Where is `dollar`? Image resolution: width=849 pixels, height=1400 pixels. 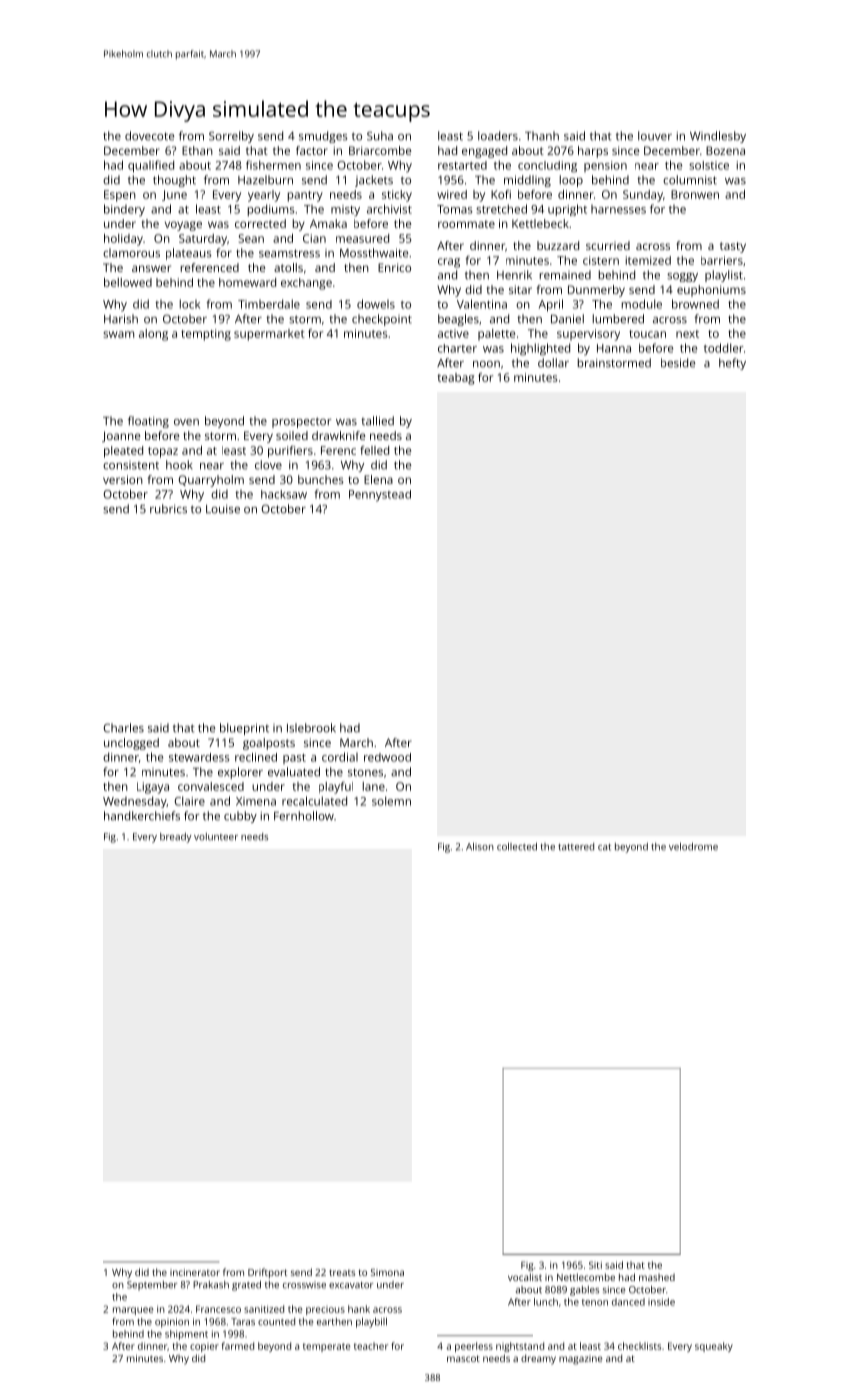 dollar is located at coordinates (553, 363).
